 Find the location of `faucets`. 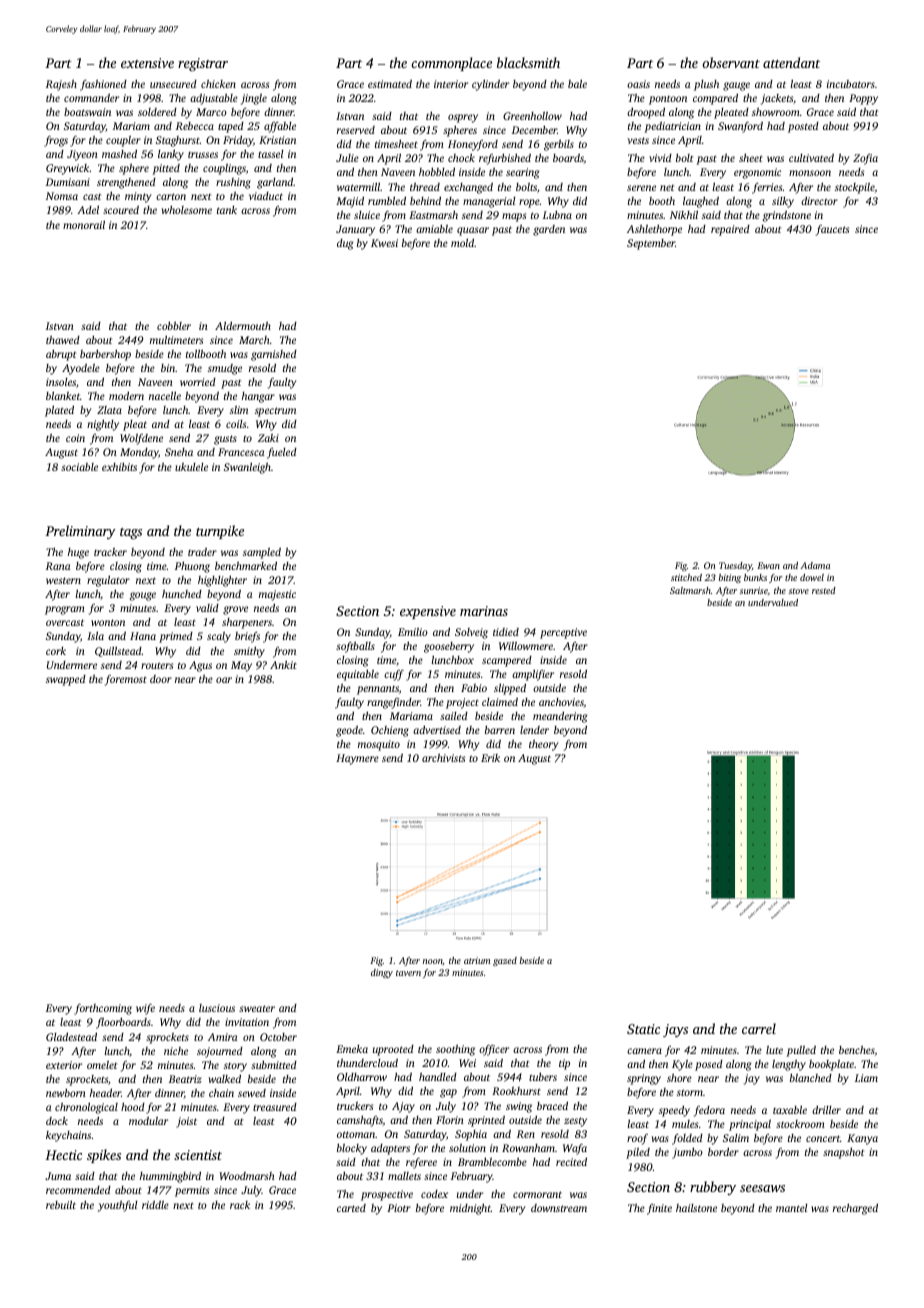

faucets is located at coordinates (832, 230).
